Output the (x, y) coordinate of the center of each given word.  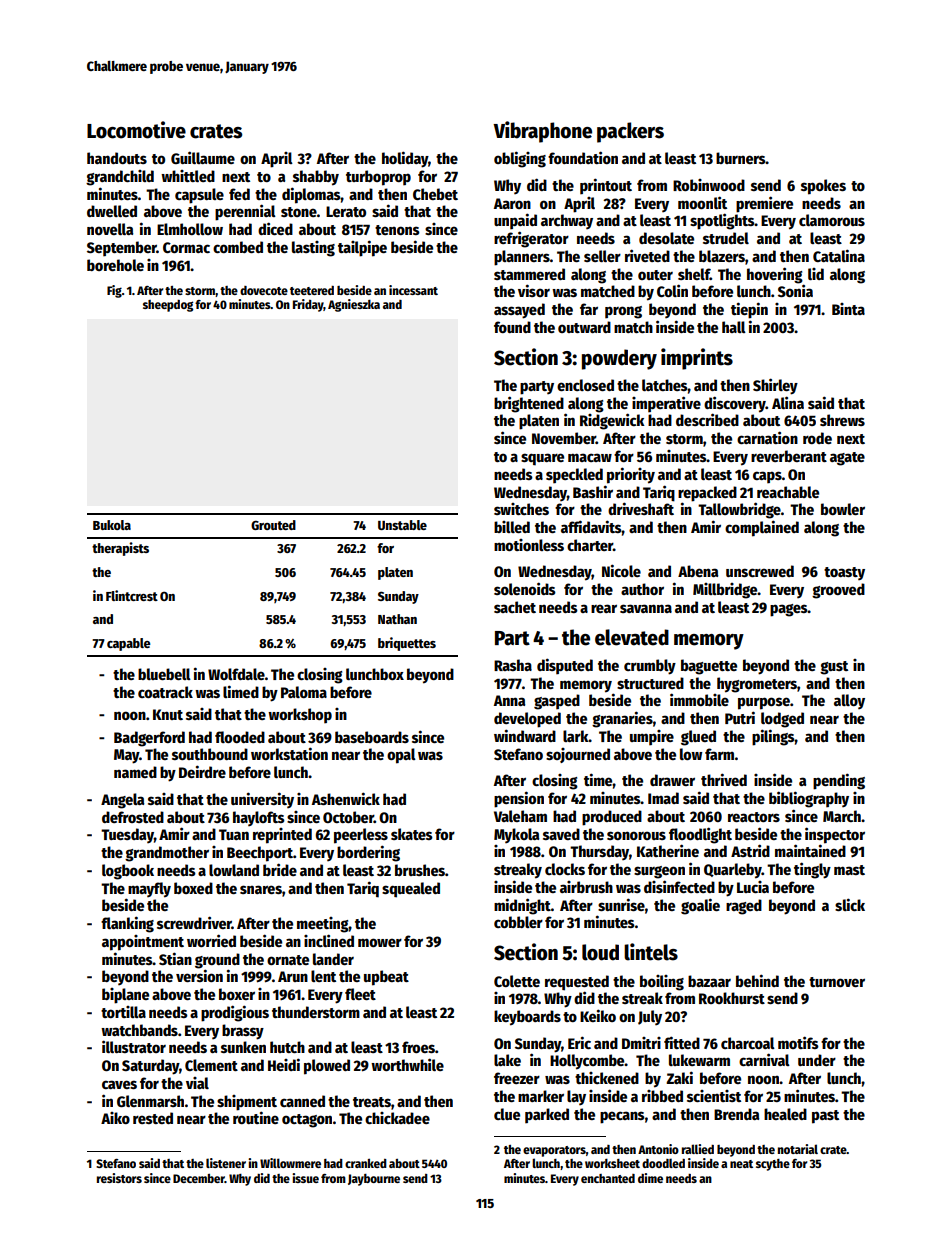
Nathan (397, 619)
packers (630, 132)
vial (197, 1083)
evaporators (554, 1151)
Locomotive (136, 130)
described (707, 419)
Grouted (273, 525)
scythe (773, 1165)
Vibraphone (542, 132)
